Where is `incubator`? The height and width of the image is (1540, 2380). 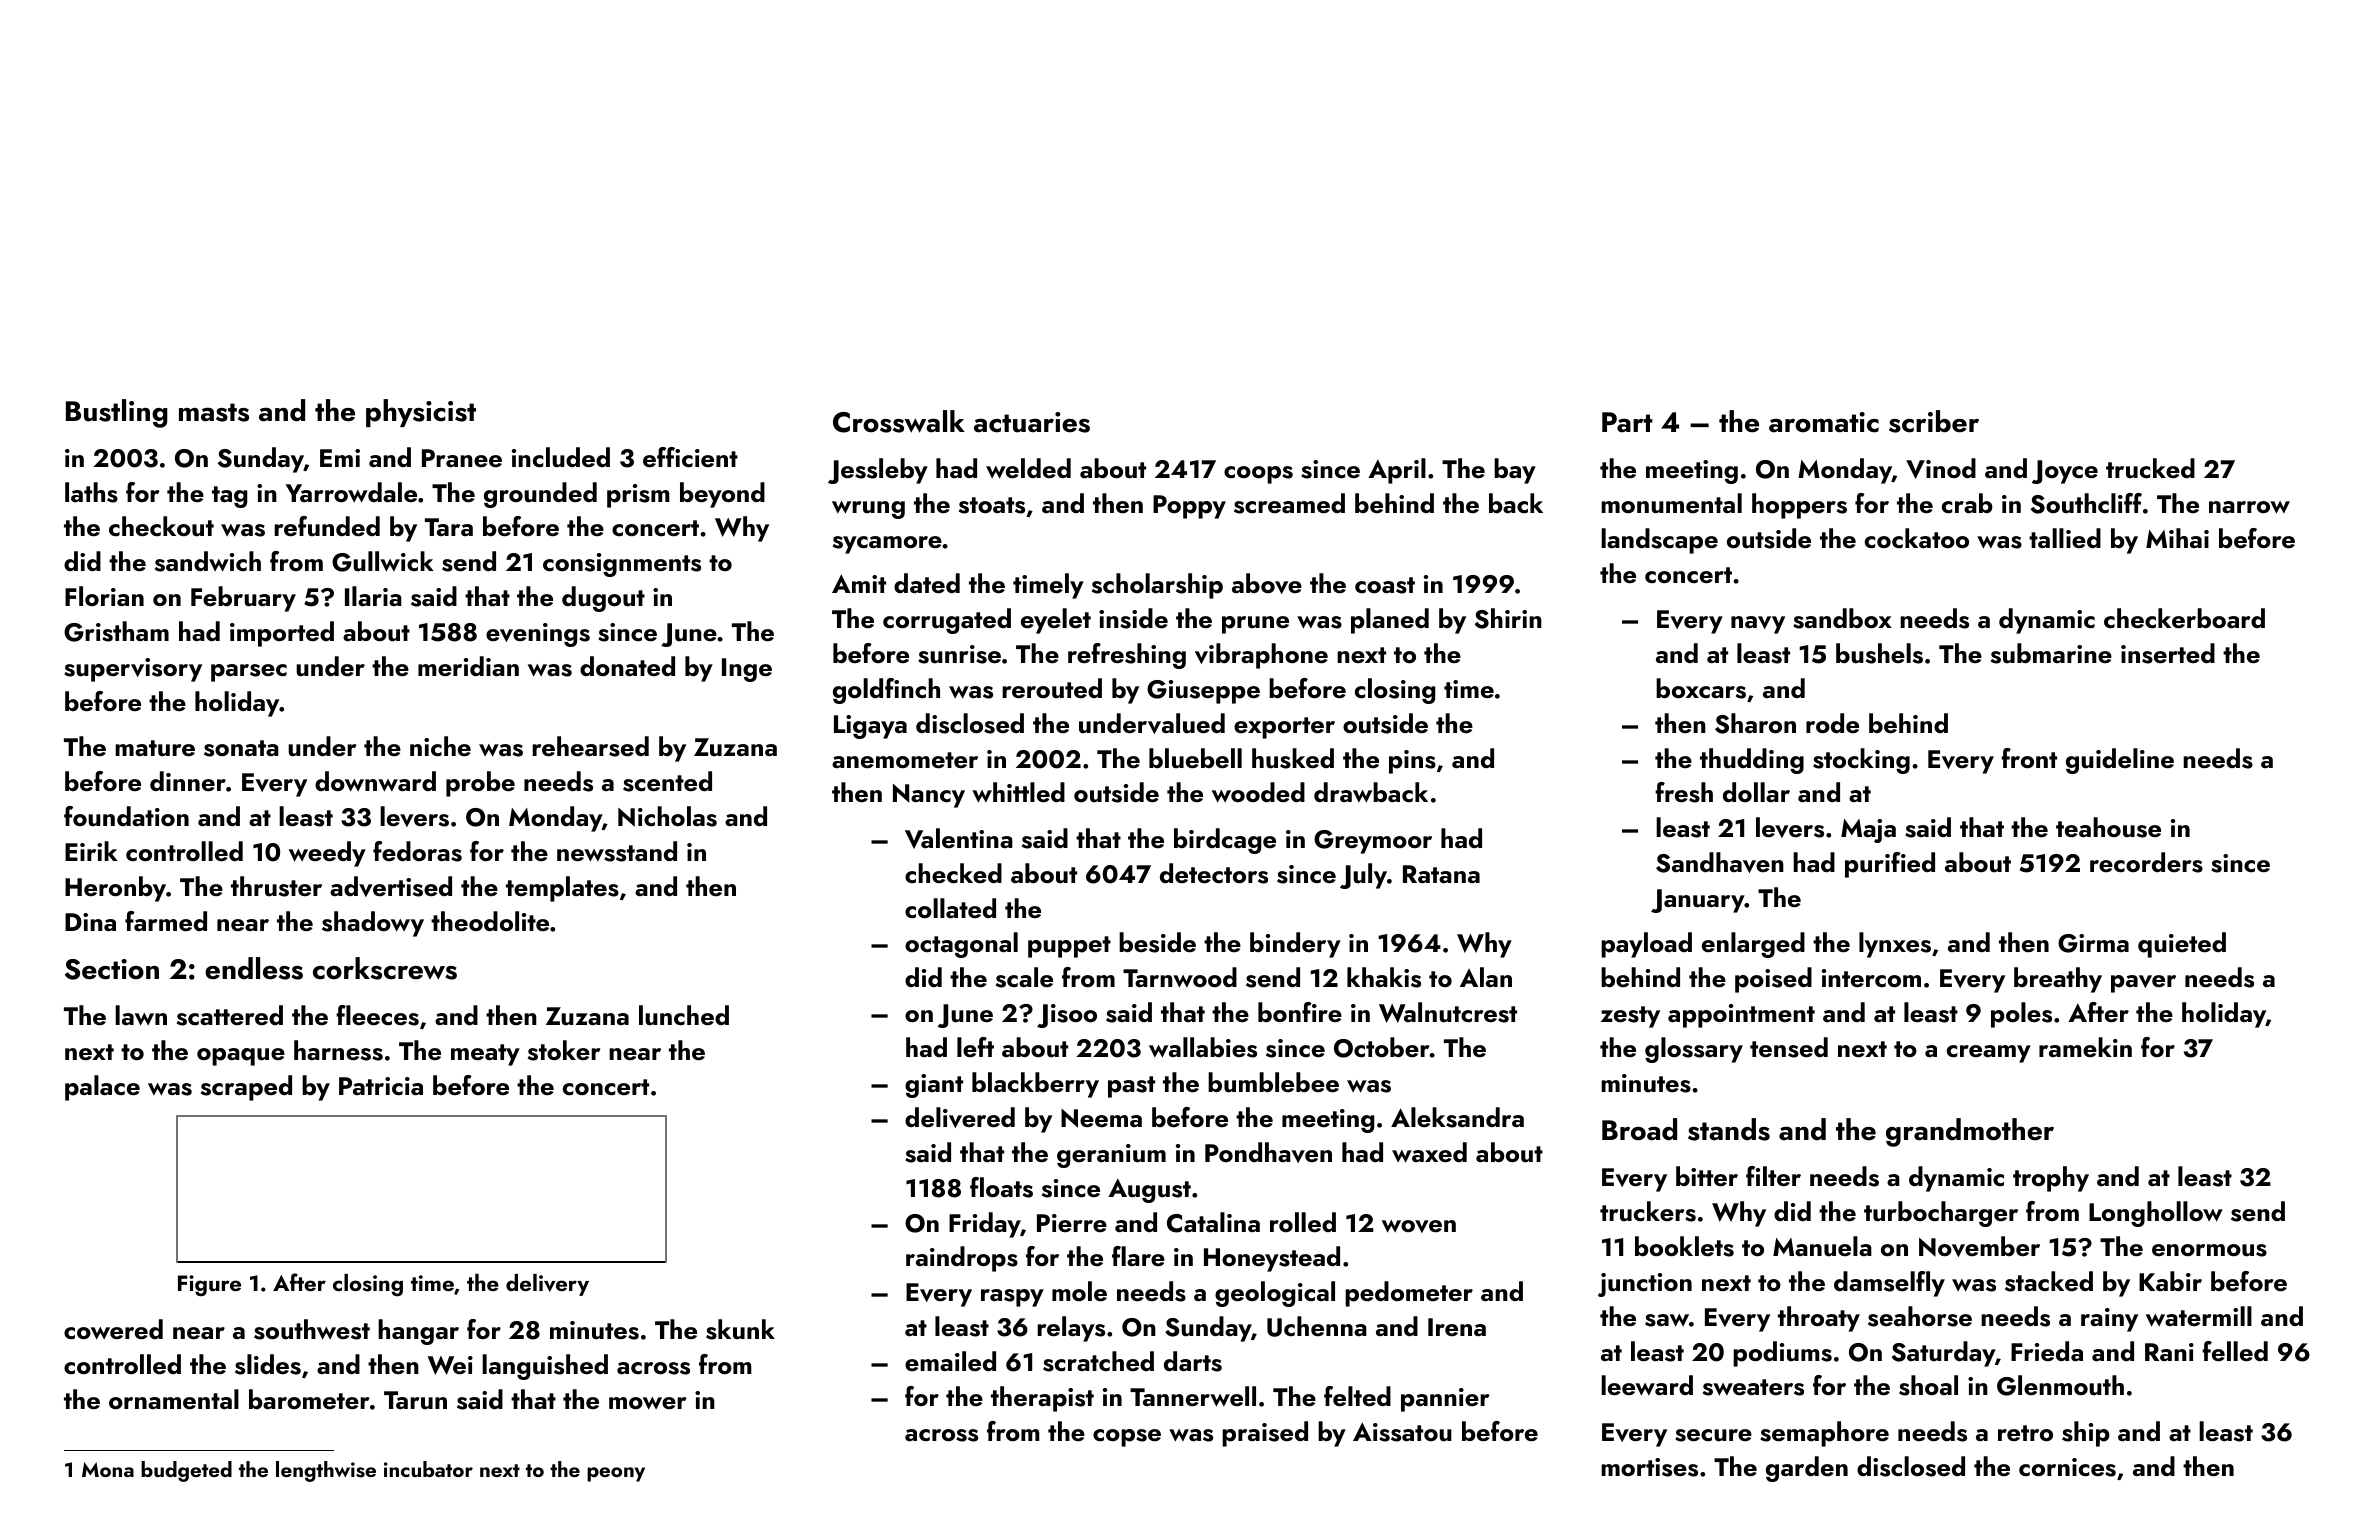
incubator is located at coordinates (428, 1469).
